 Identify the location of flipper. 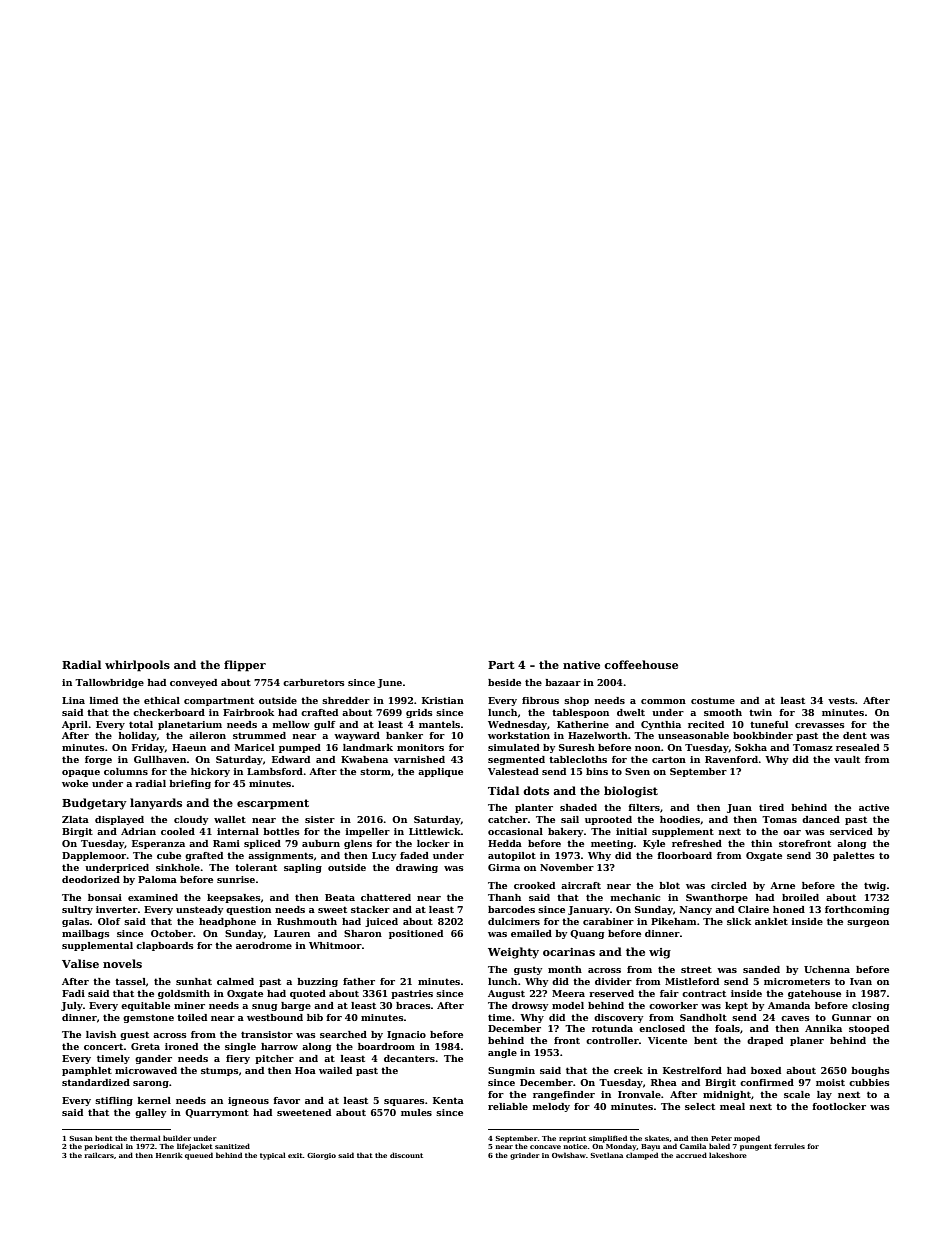
(245, 666).
